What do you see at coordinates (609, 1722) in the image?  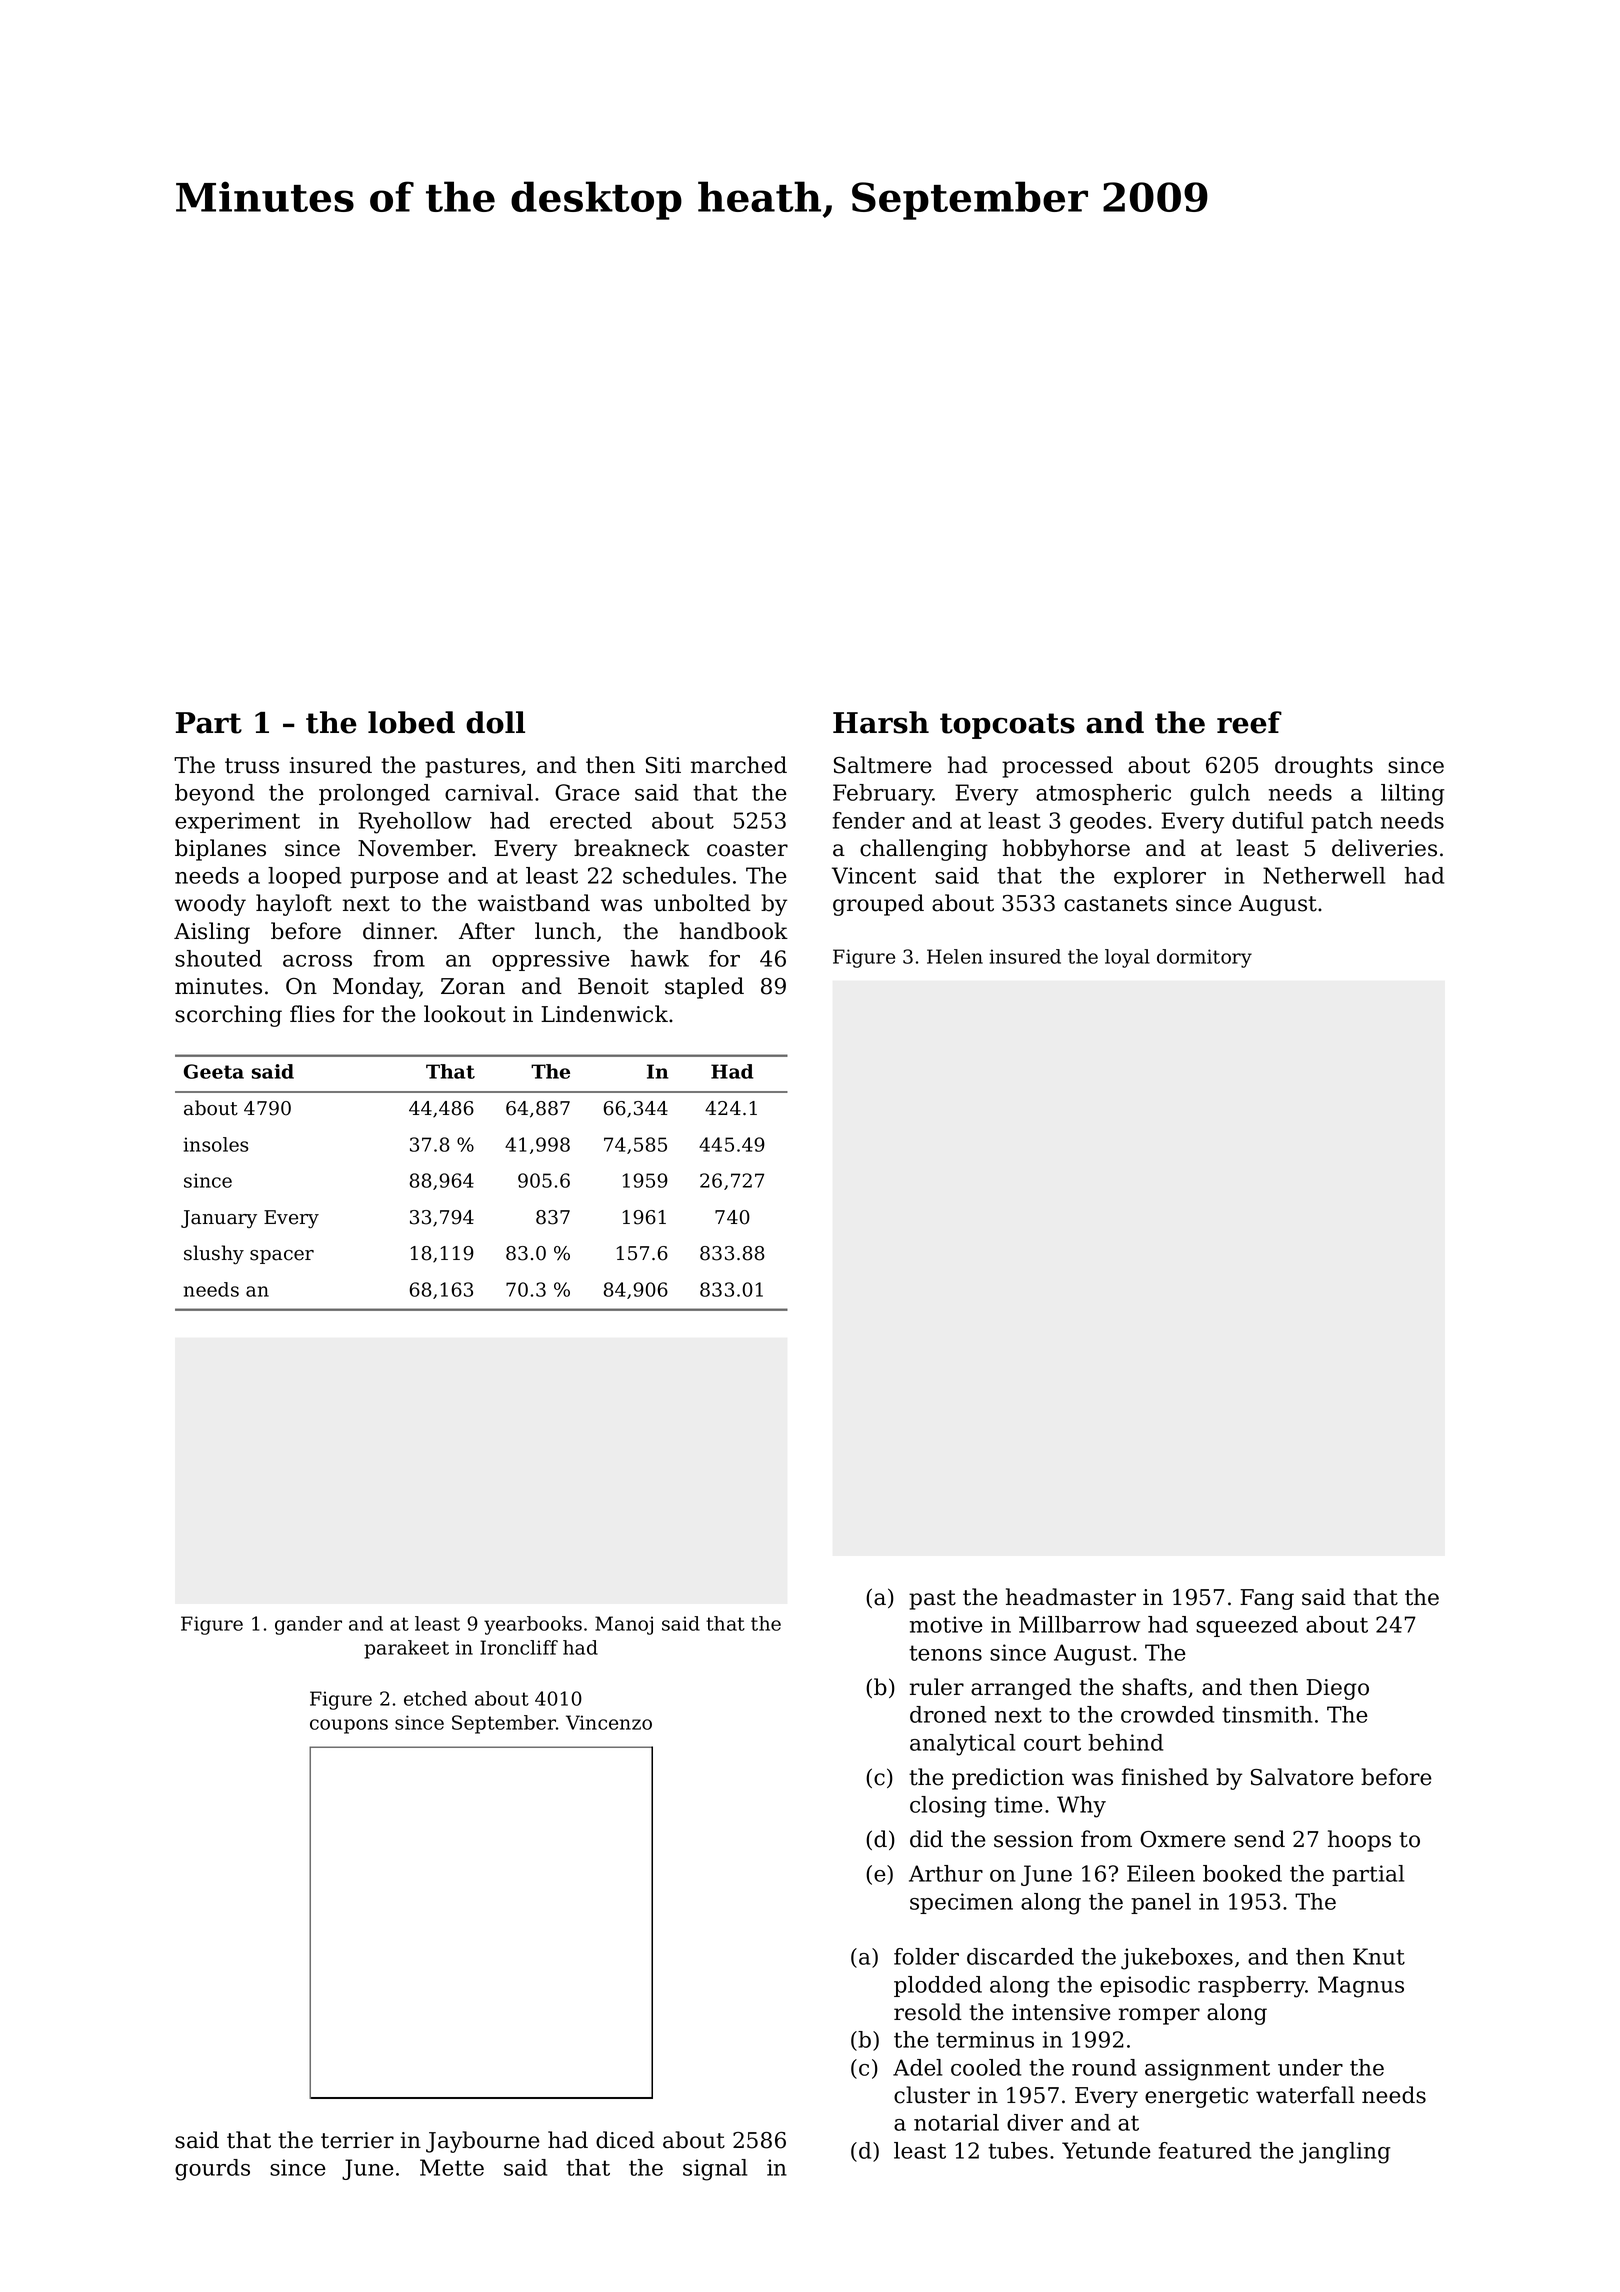 I see `Vincenzo` at bounding box center [609, 1722].
